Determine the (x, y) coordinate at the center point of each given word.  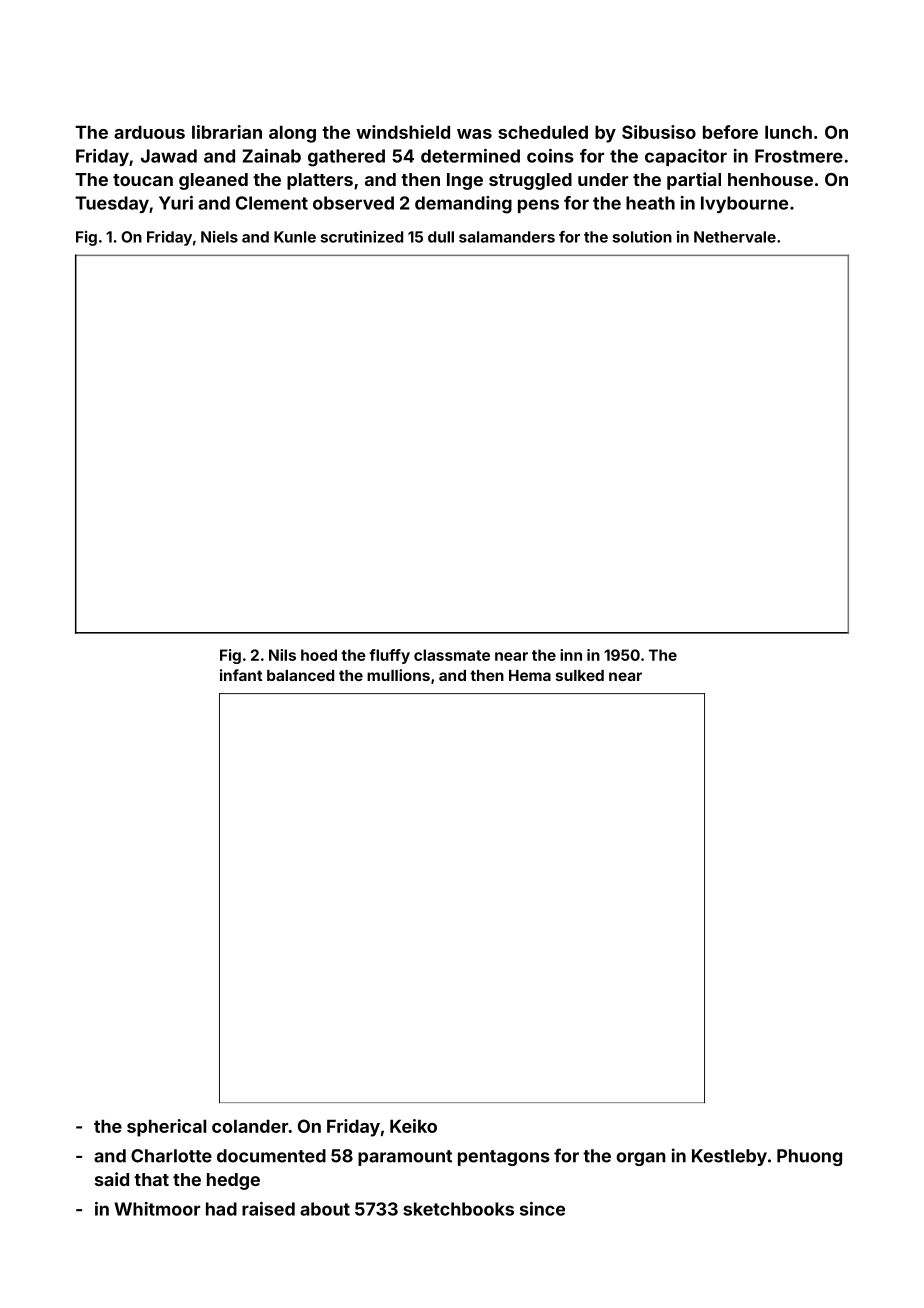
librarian (227, 132)
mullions (398, 675)
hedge (233, 1181)
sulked (580, 675)
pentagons (504, 1158)
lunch (788, 132)
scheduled (543, 132)
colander (250, 1126)
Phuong (809, 1157)
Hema (530, 675)
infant (241, 675)
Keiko (413, 1126)
